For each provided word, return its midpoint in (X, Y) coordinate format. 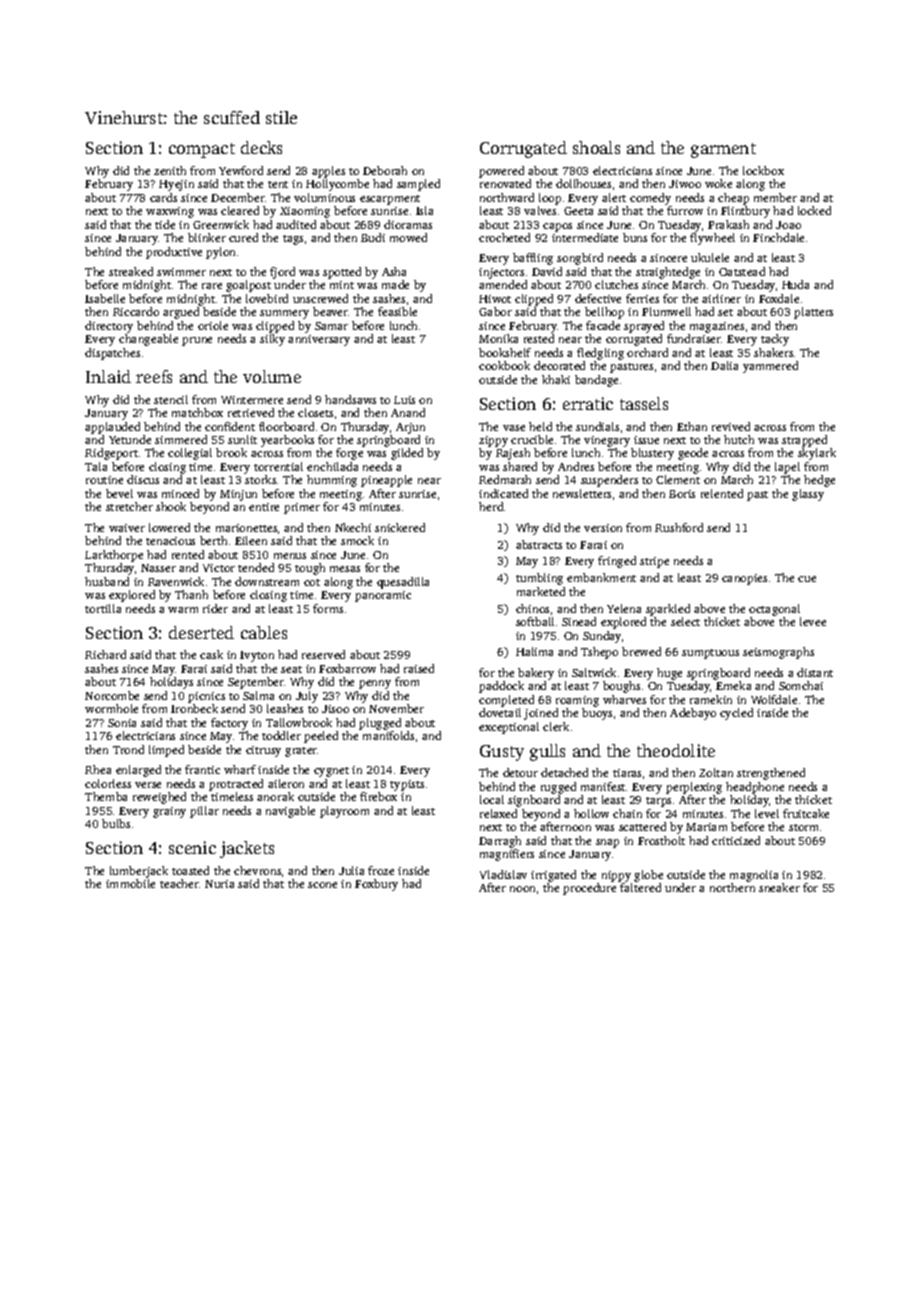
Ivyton (257, 656)
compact (202, 150)
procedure (589, 889)
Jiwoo (685, 184)
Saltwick (594, 672)
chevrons (257, 870)
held (540, 426)
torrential (278, 466)
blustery (652, 454)
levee (813, 621)
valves (540, 210)
